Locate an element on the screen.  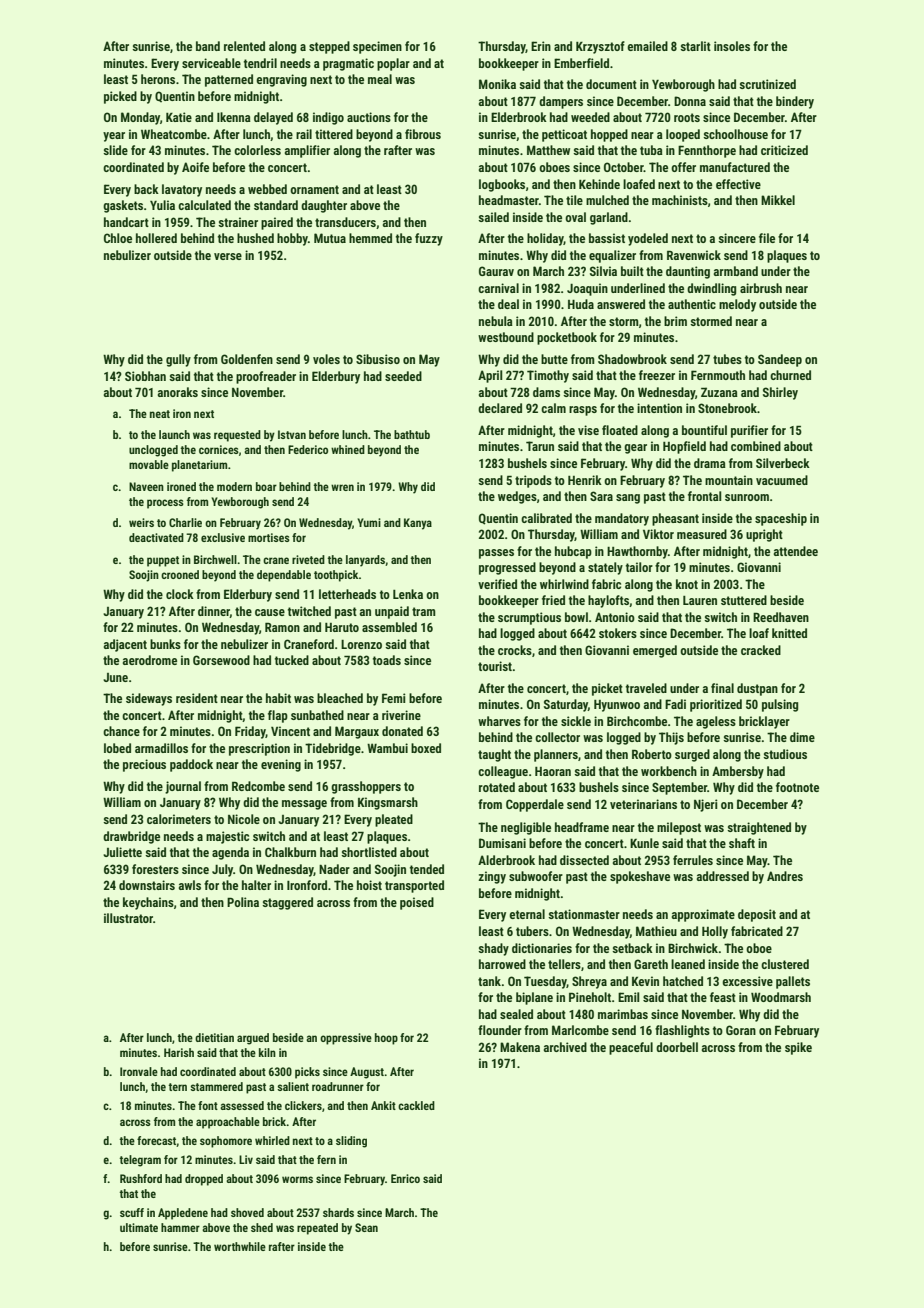
chance is located at coordinates (121, 731).
